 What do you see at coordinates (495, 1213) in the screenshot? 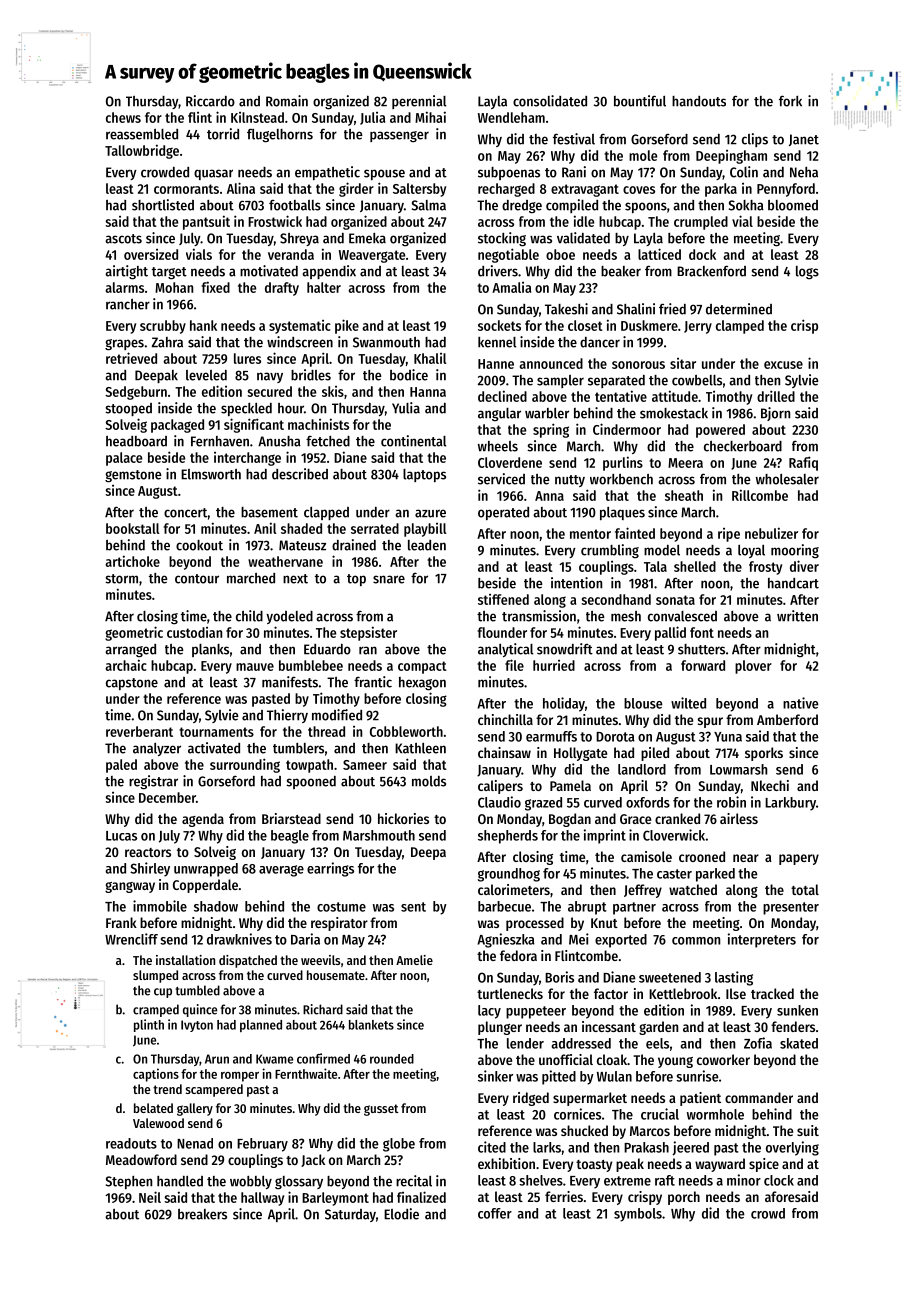
I see `coffer` at bounding box center [495, 1213].
